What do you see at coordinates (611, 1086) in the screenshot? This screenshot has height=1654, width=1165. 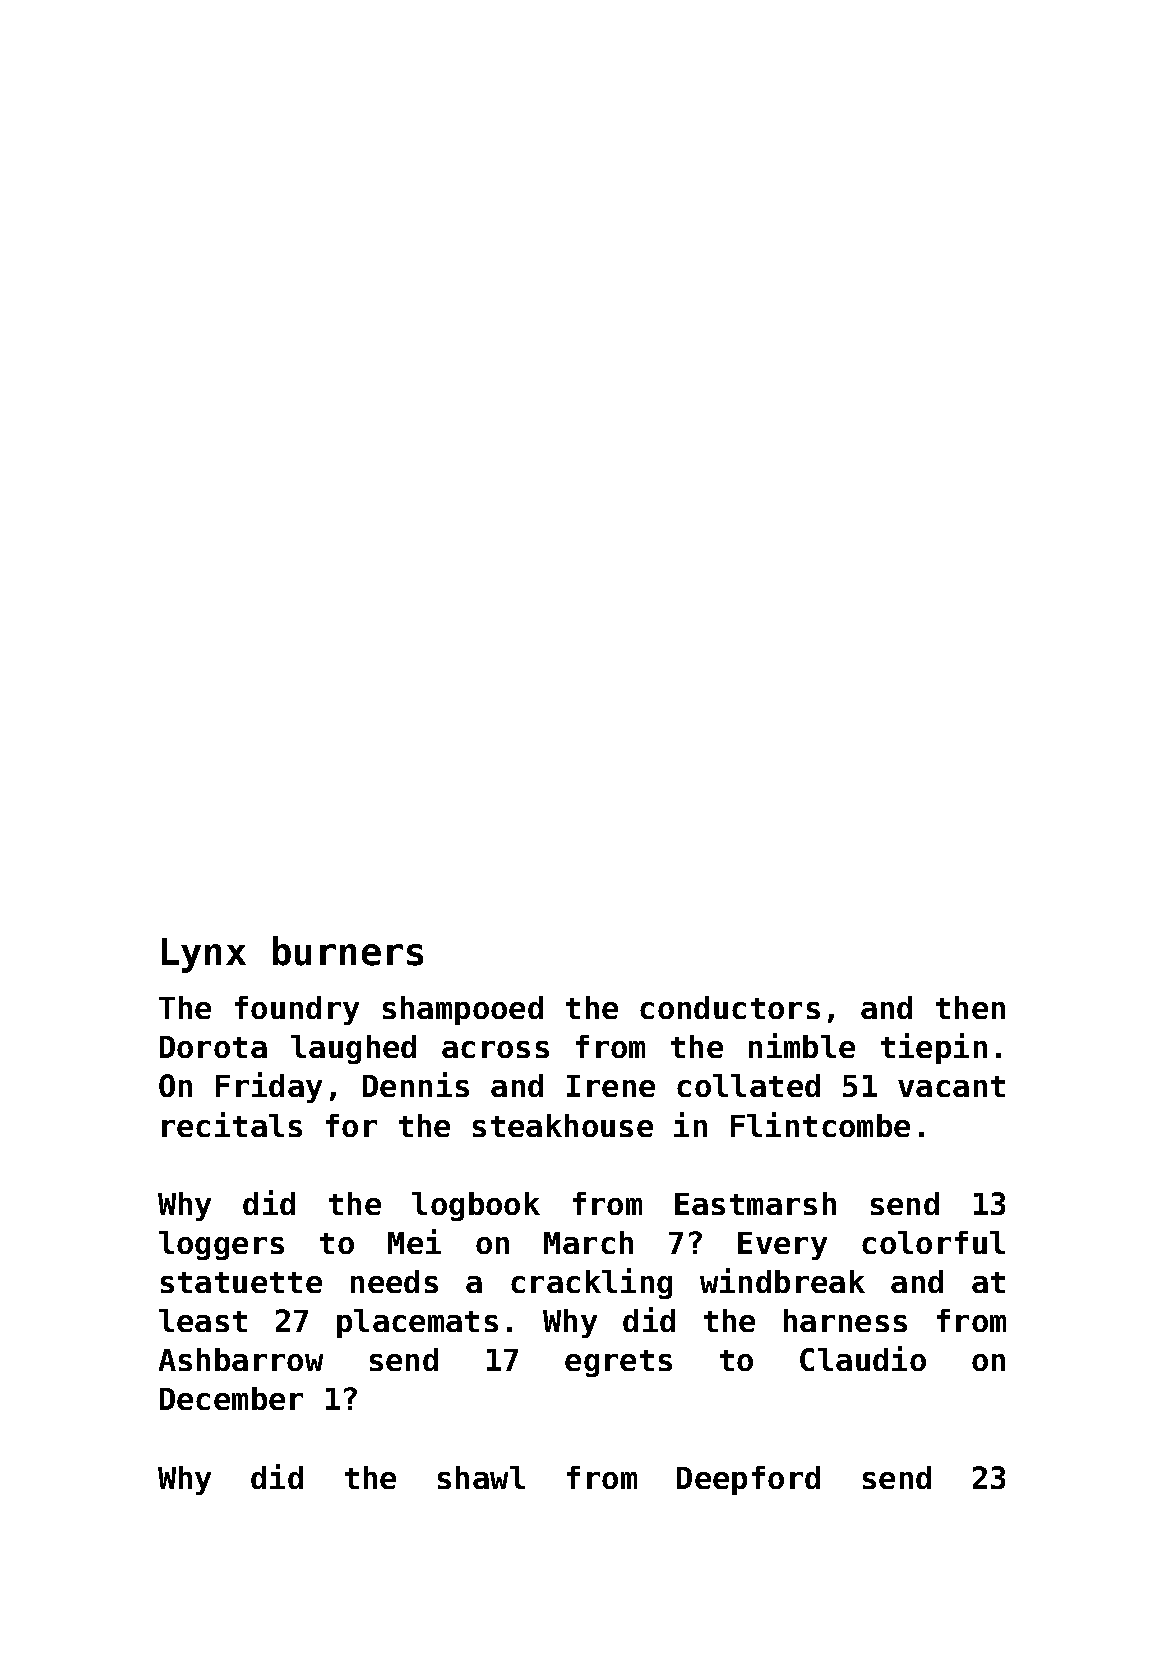 I see `Irene` at bounding box center [611, 1086].
